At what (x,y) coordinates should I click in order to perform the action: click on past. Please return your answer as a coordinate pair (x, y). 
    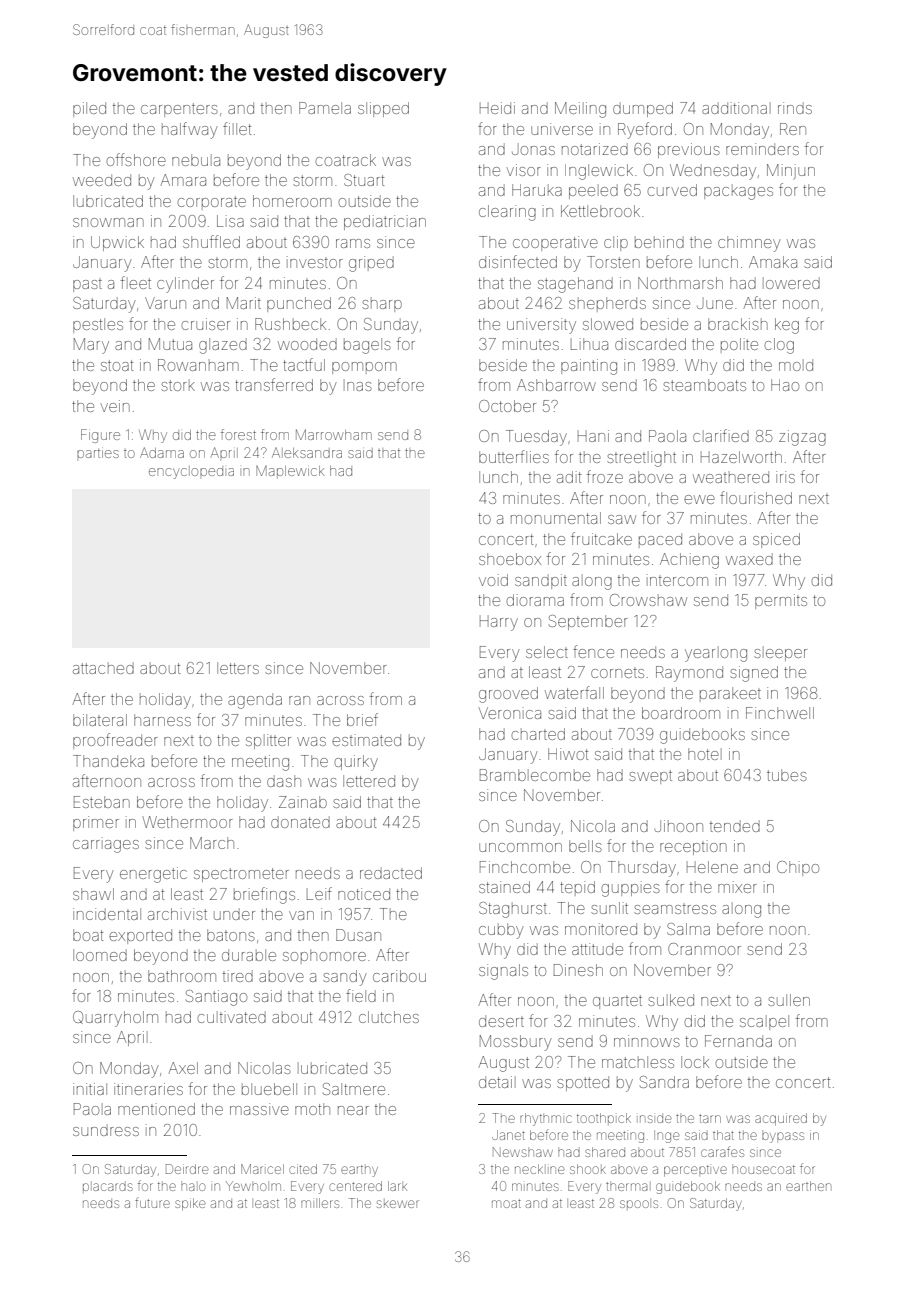
    Looking at the image, I should click on (87, 285).
